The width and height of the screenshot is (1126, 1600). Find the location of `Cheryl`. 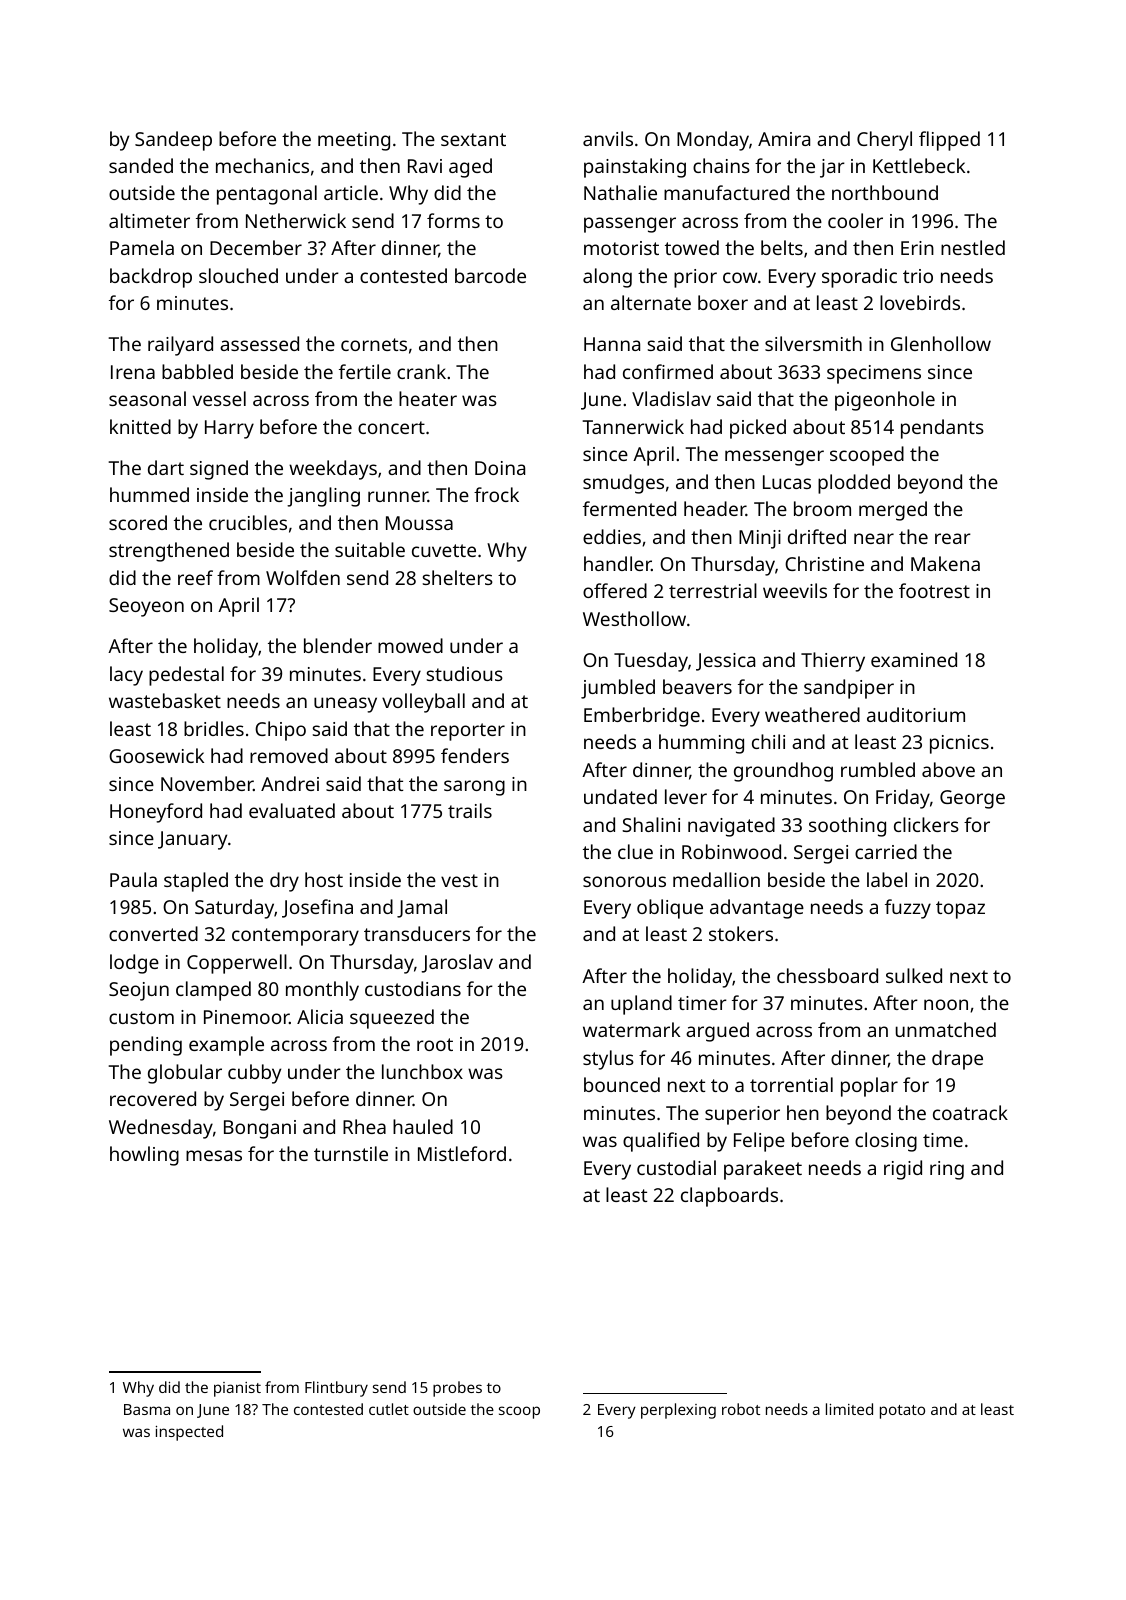

Cheryl is located at coordinates (884, 141).
